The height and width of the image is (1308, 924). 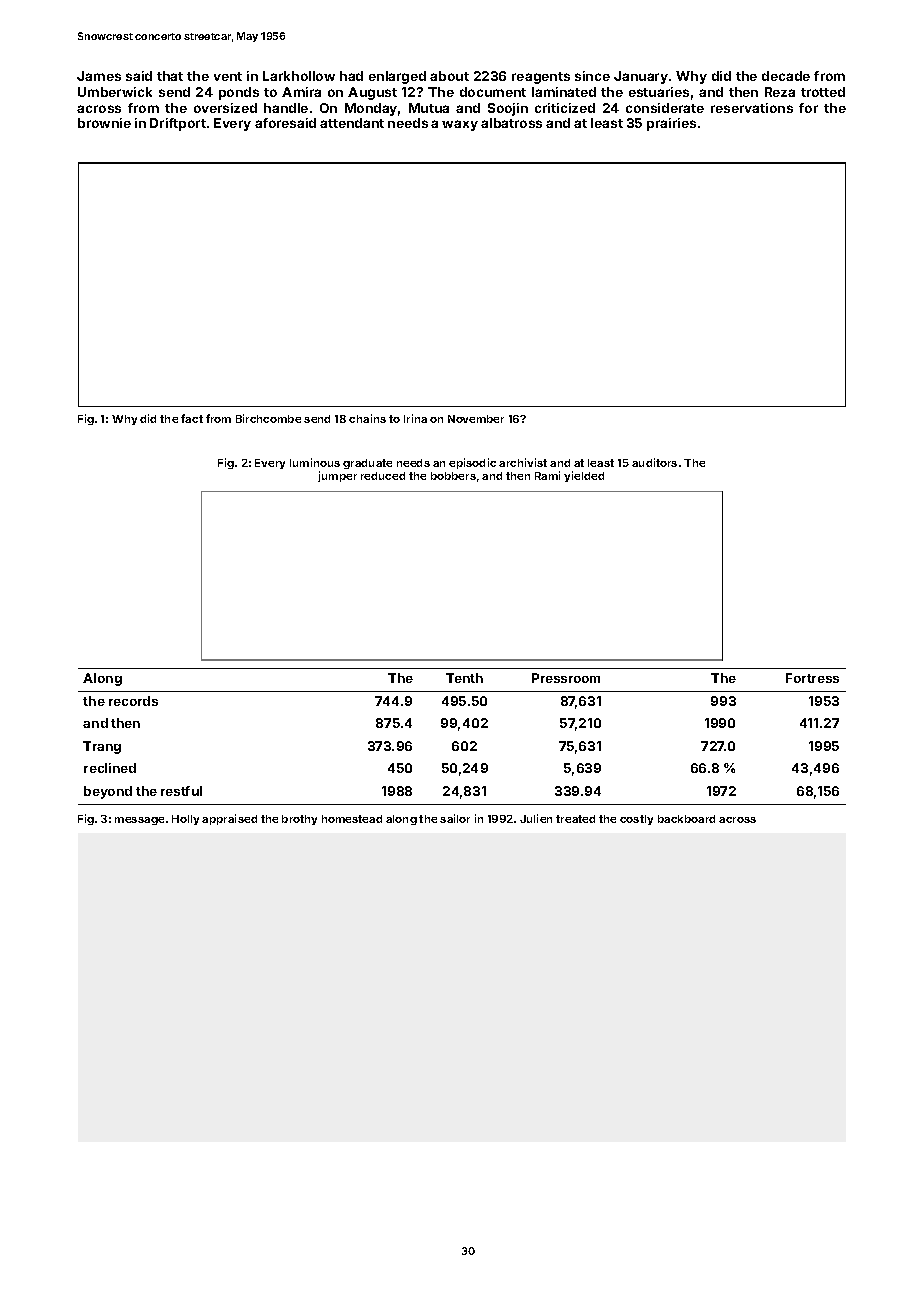 I want to click on about, so click(x=449, y=76).
